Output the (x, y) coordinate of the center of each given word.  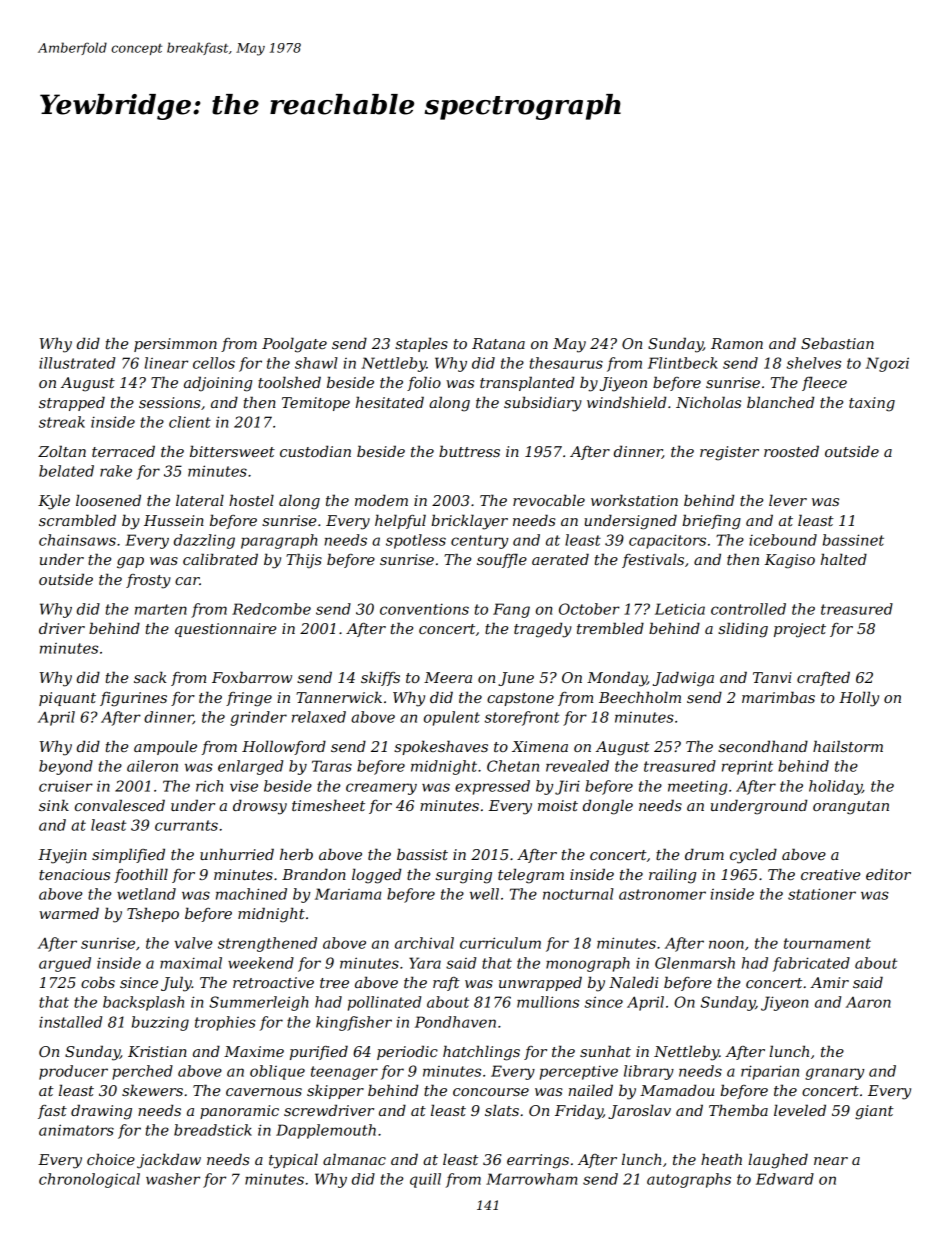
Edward (785, 1179)
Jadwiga (683, 679)
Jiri (567, 787)
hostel (251, 500)
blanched (780, 402)
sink (54, 805)
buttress (469, 451)
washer (173, 1179)
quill (425, 1180)
